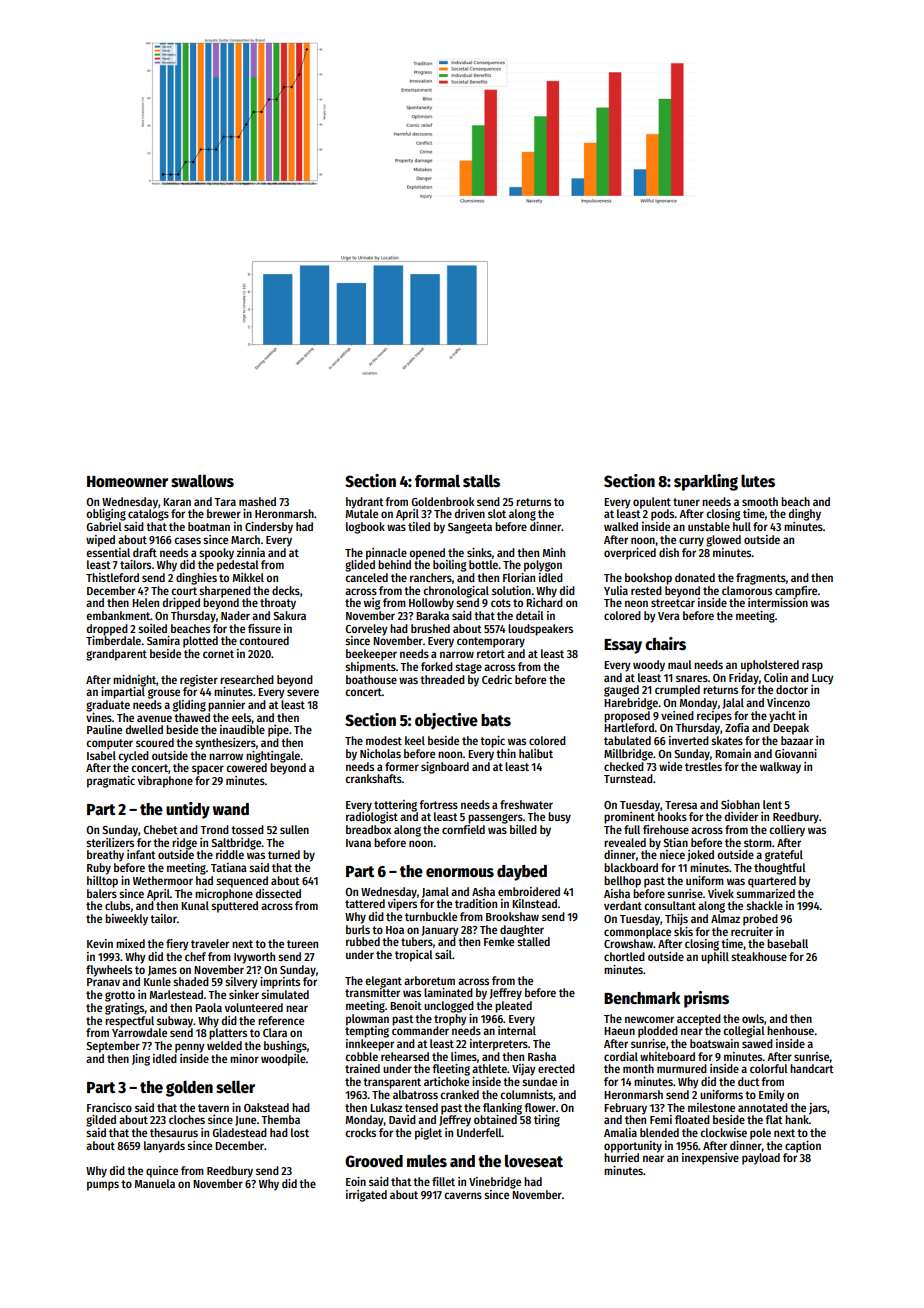 The image size is (924, 1308). Describe the element at coordinates (481, 481) in the screenshot. I see `stalls` at that location.
